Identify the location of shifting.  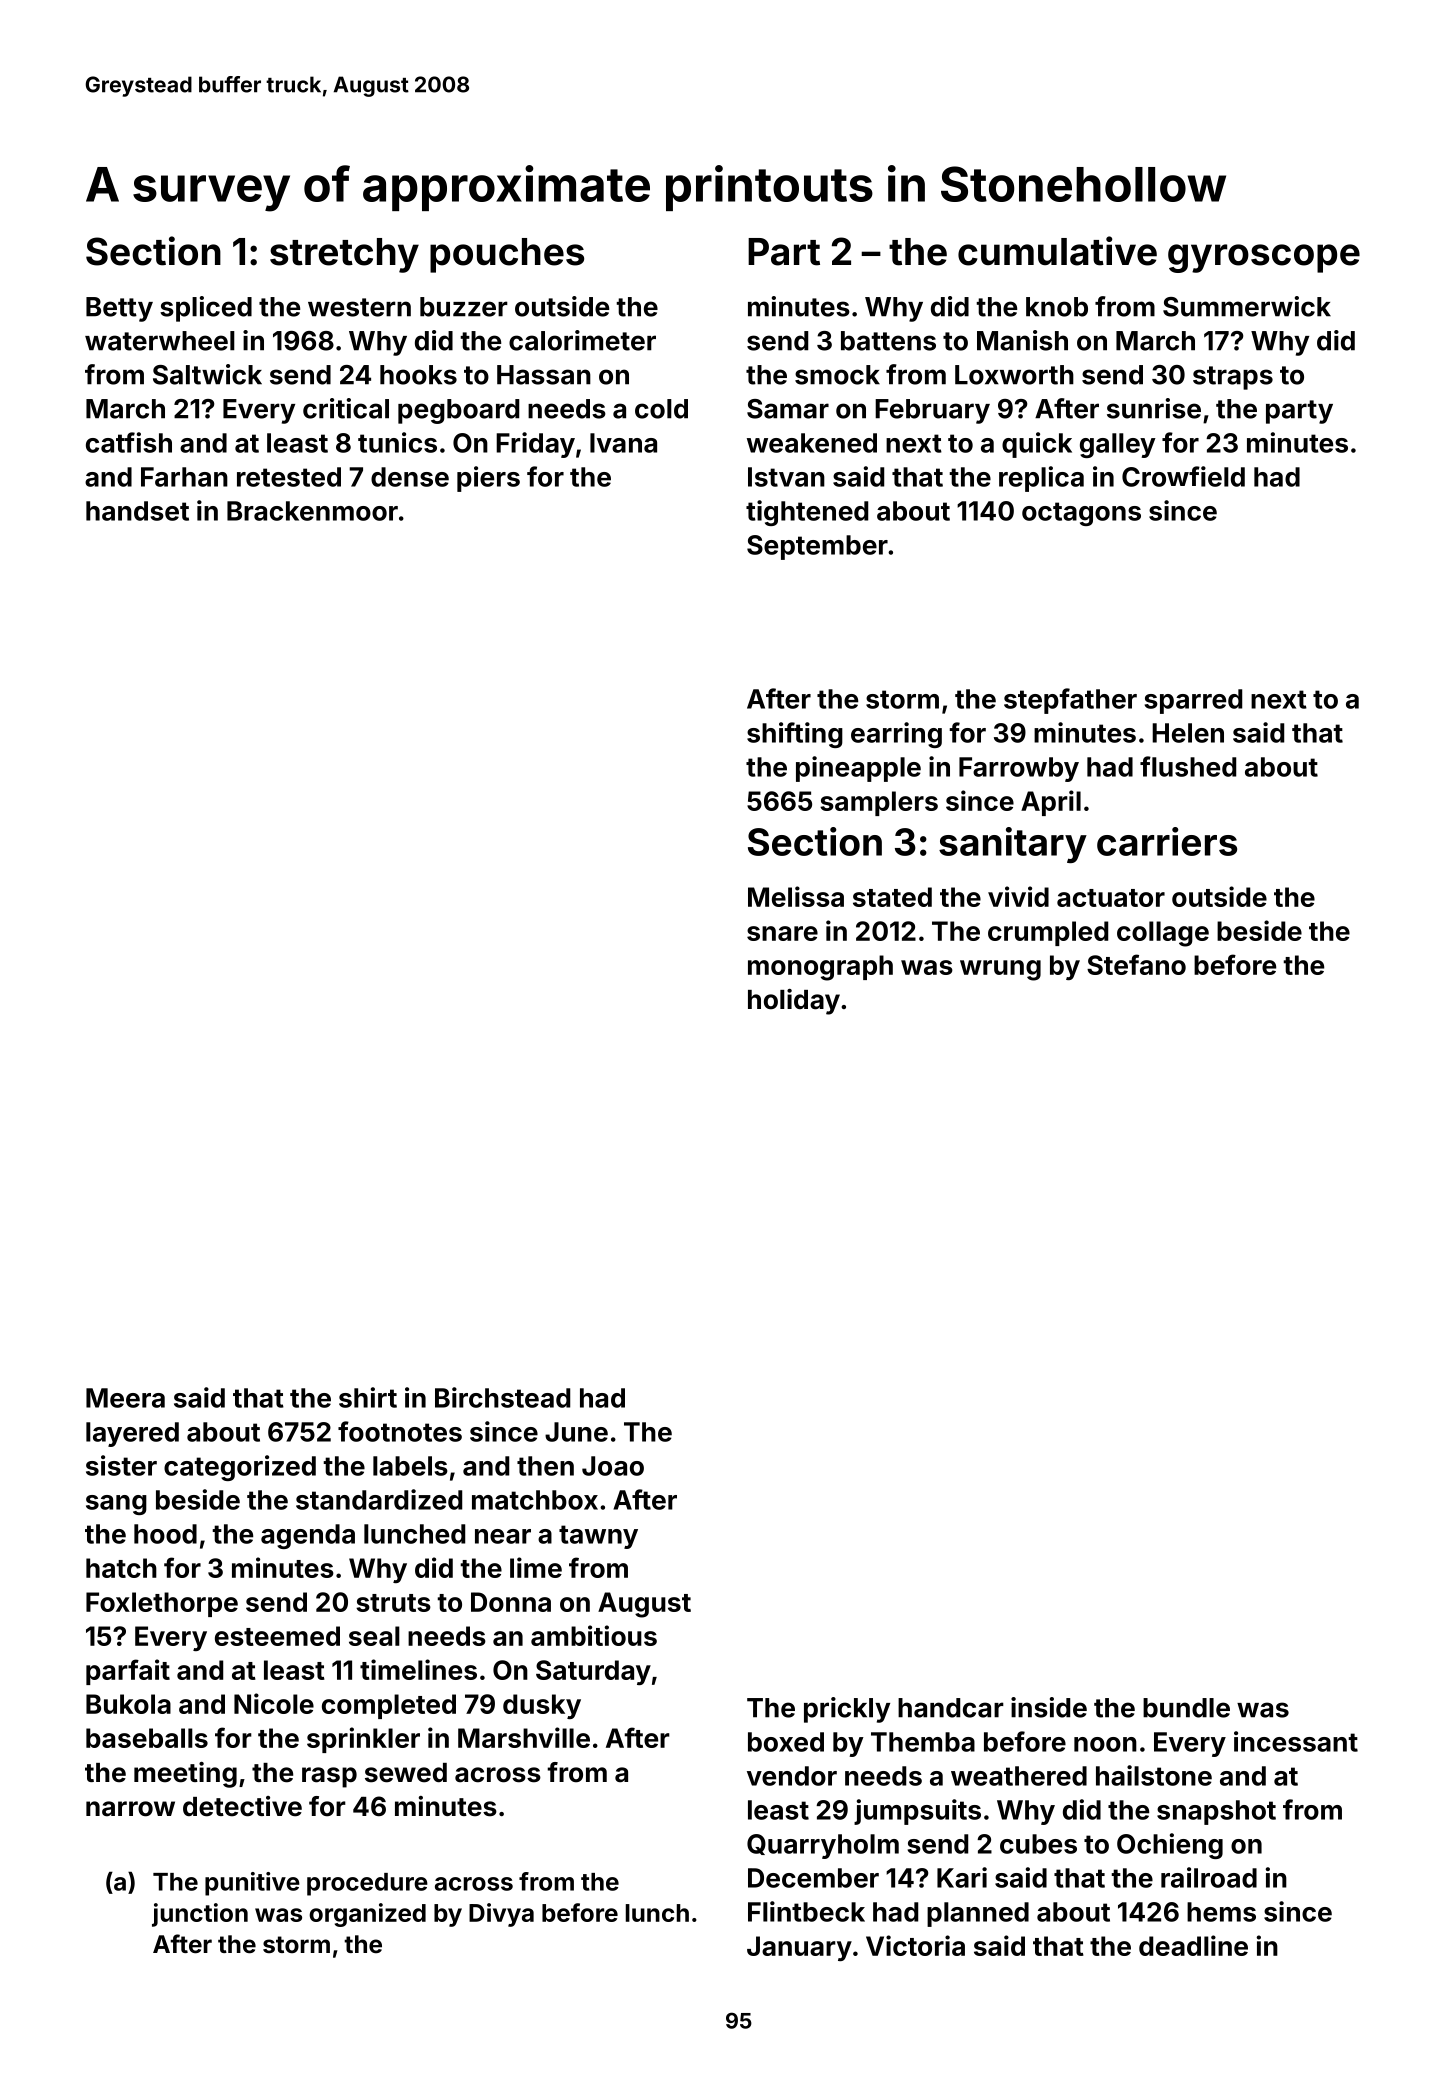
(795, 735).
